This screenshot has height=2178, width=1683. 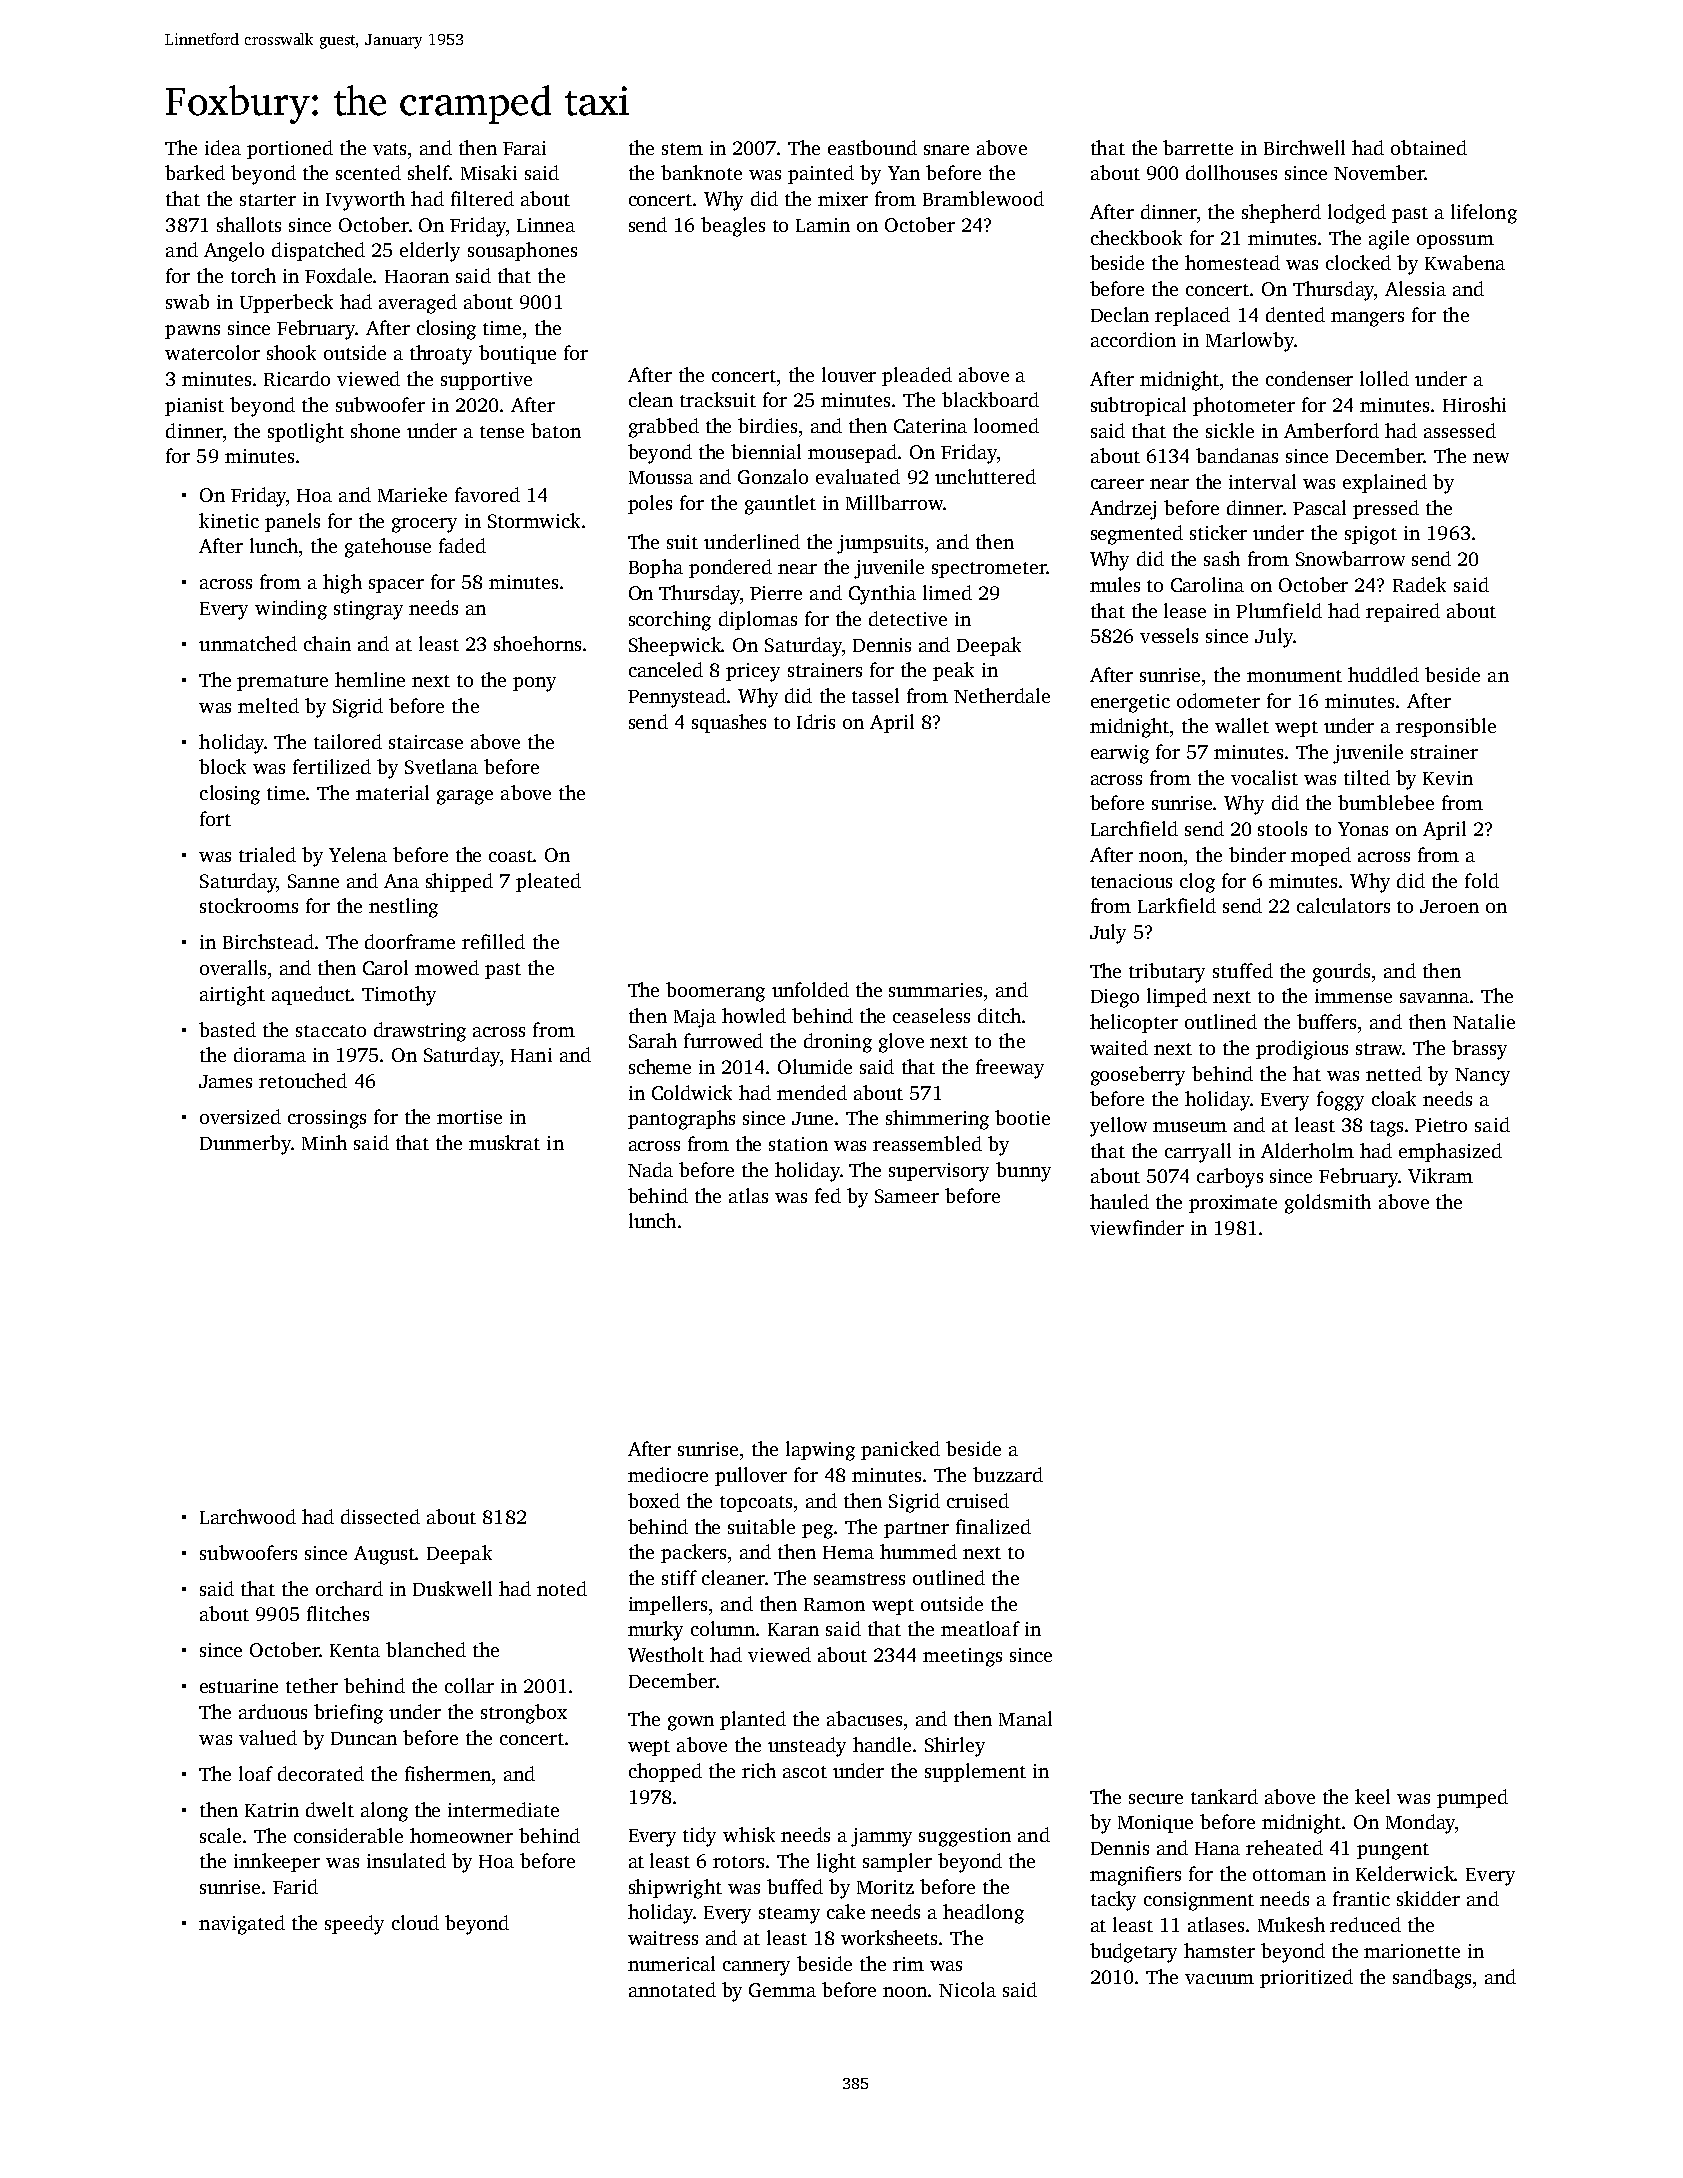 What do you see at coordinates (1420, 1824) in the screenshot?
I see `Monday` at bounding box center [1420, 1824].
